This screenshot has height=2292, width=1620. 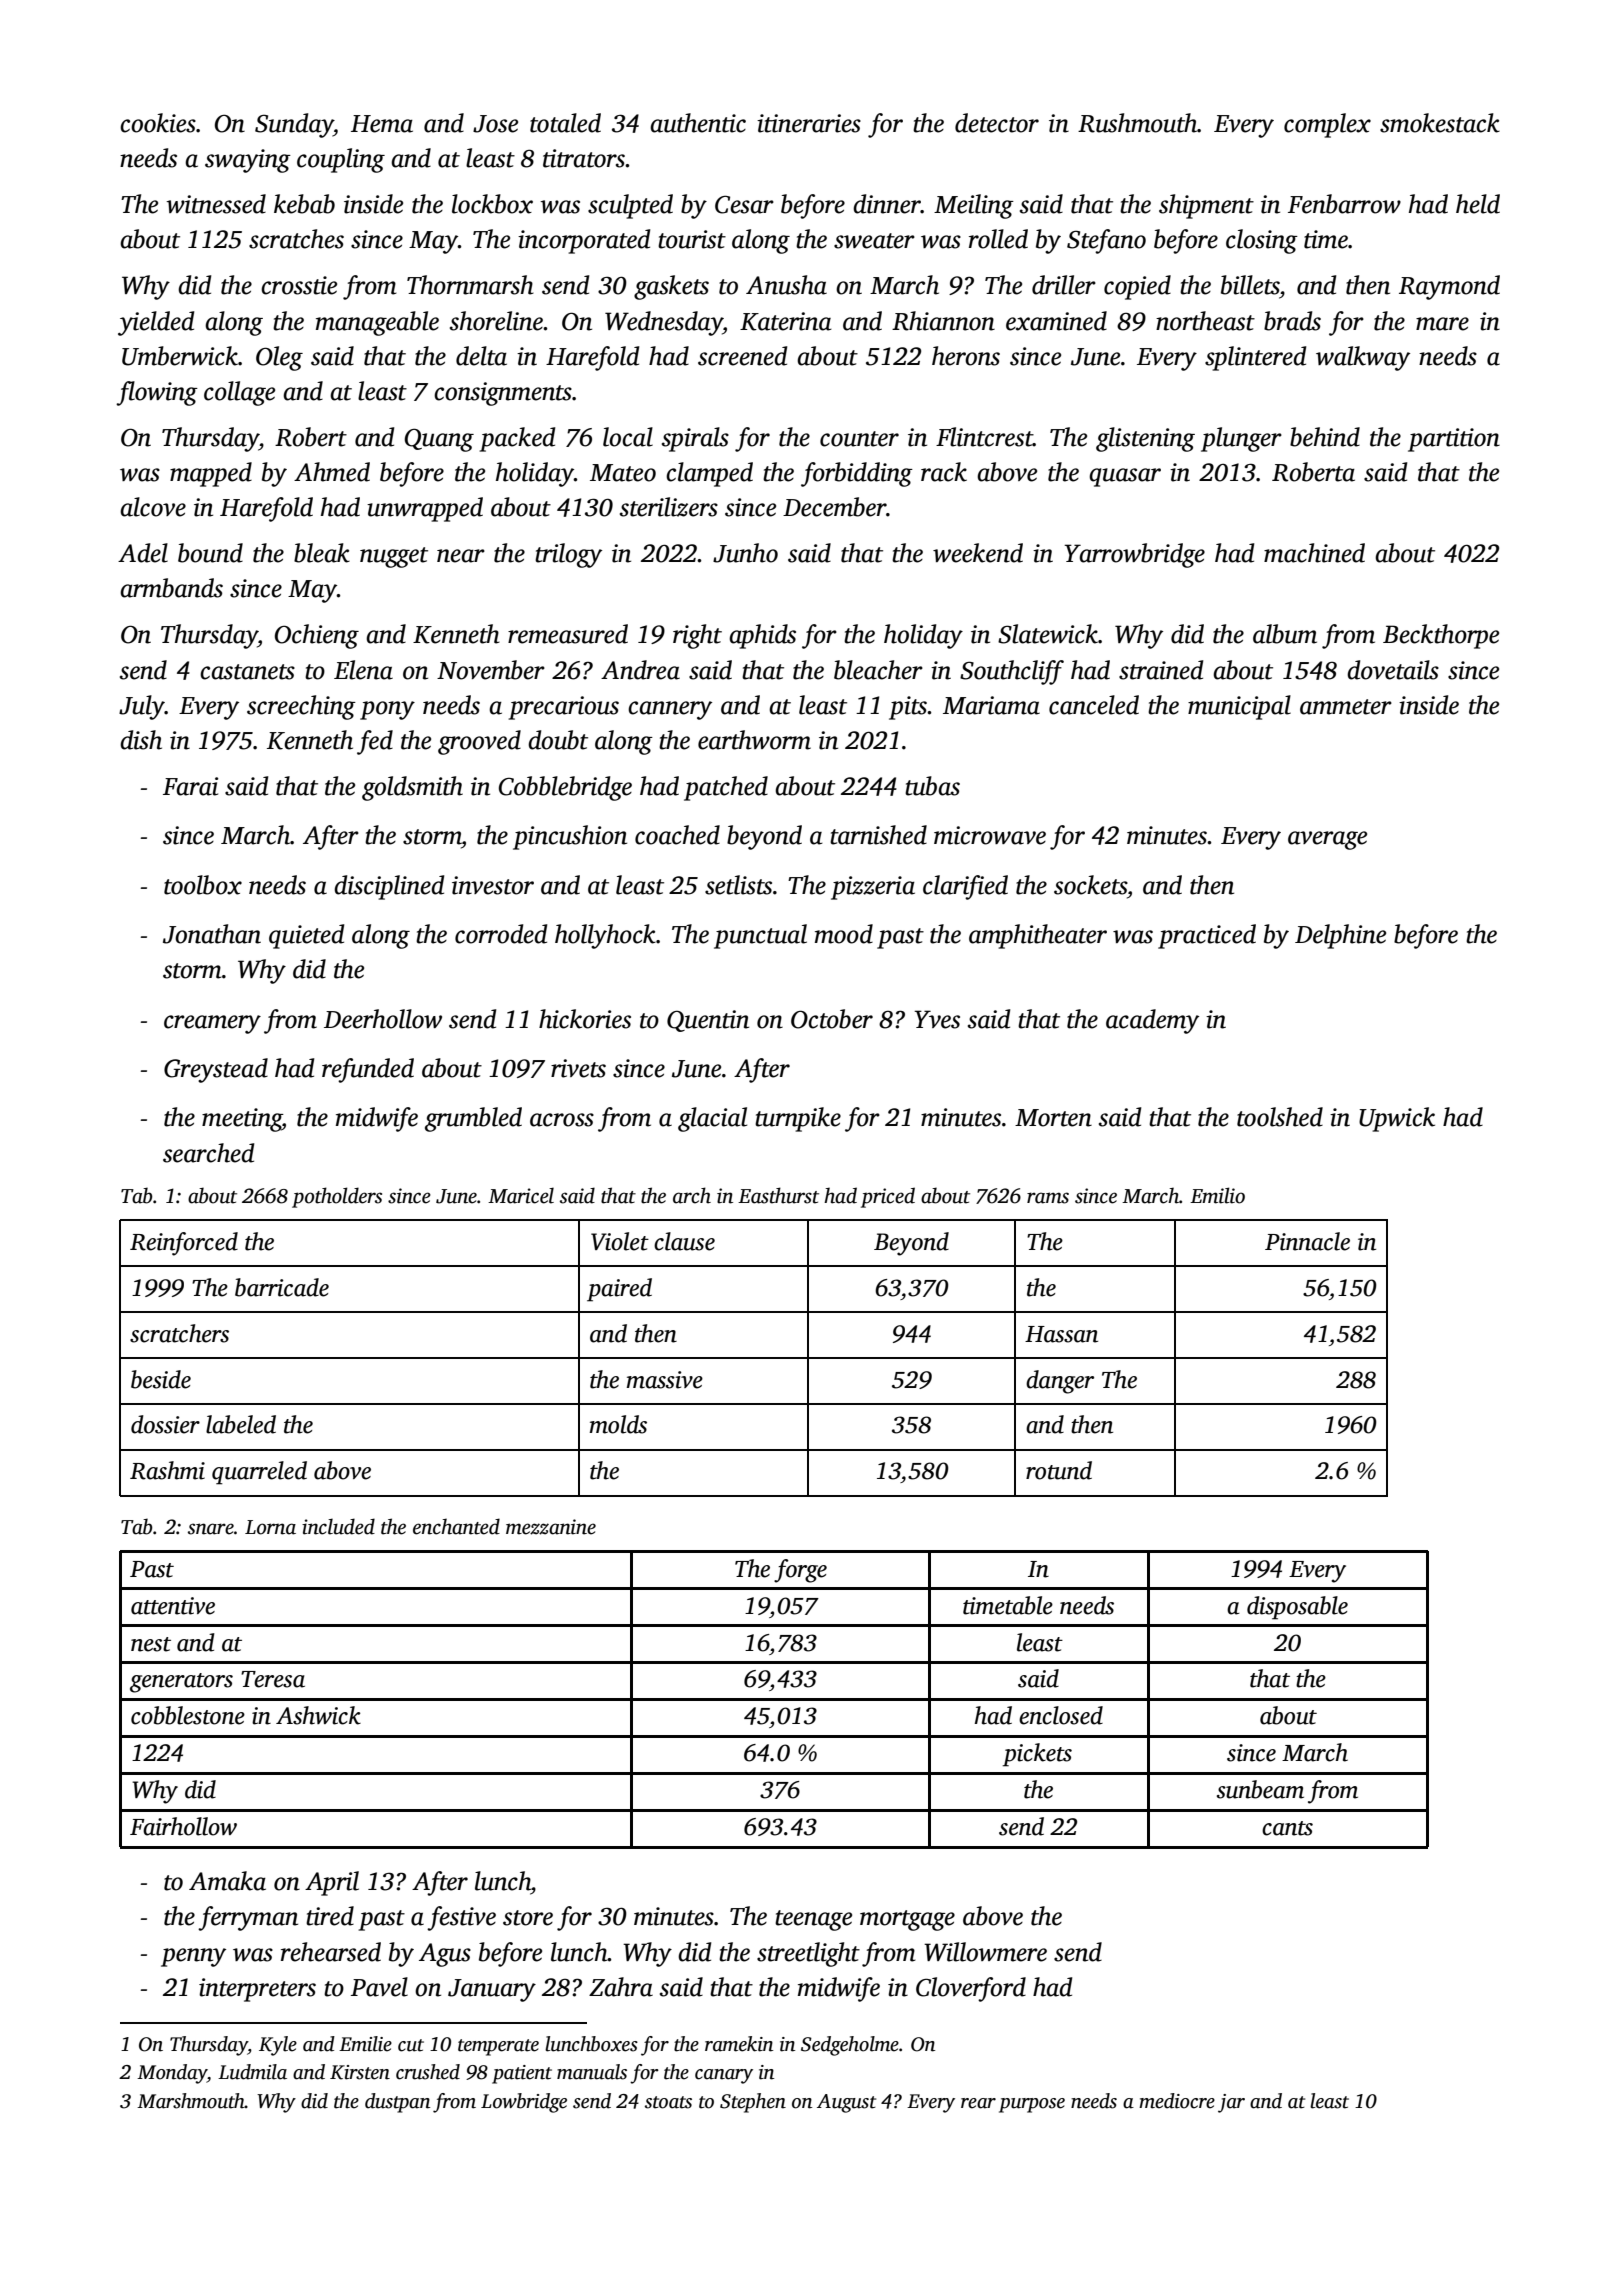 I want to click on Deerhollow, so click(x=383, y=1019).
